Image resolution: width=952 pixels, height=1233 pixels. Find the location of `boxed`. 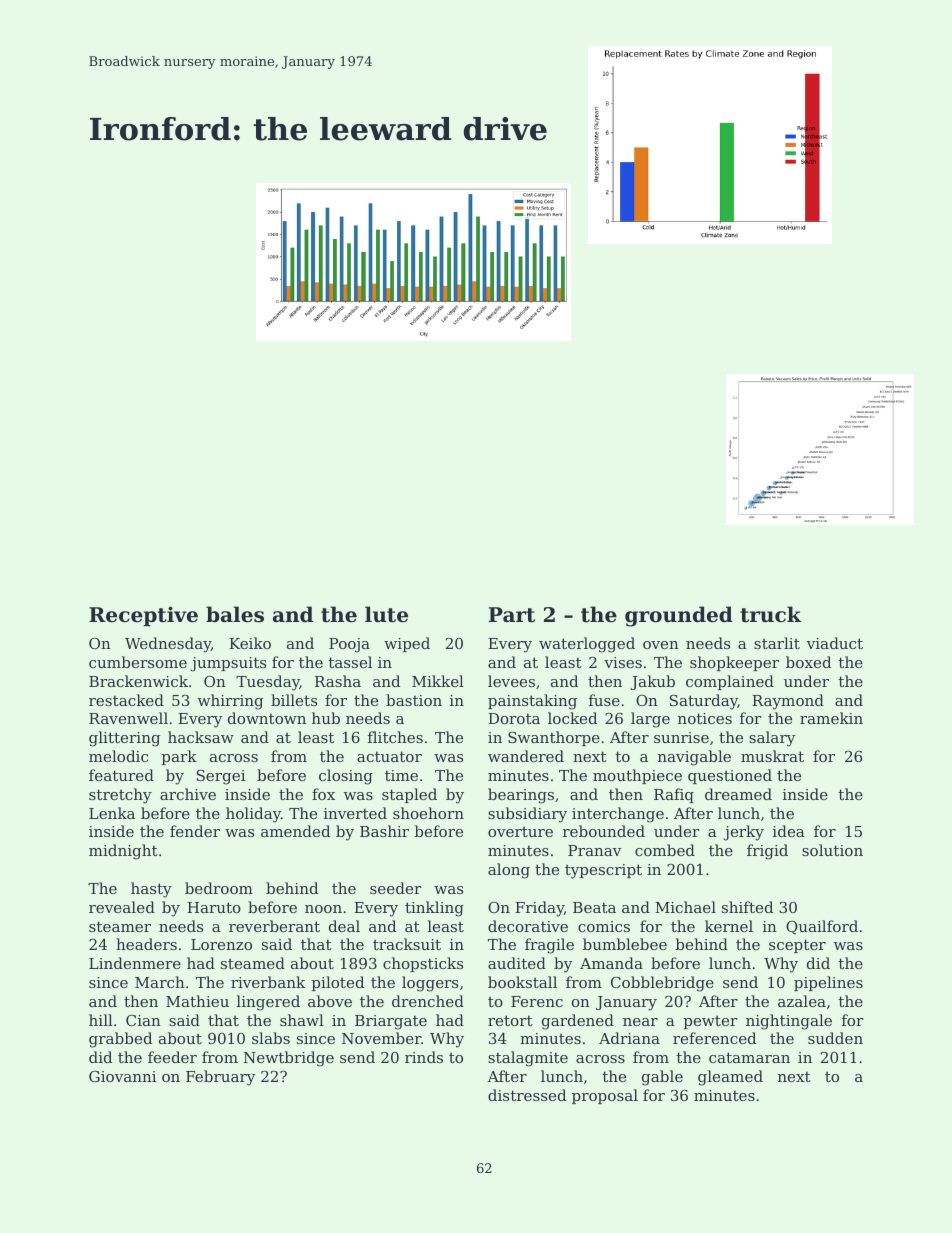

boxed is located at coordinates (808, 662).
